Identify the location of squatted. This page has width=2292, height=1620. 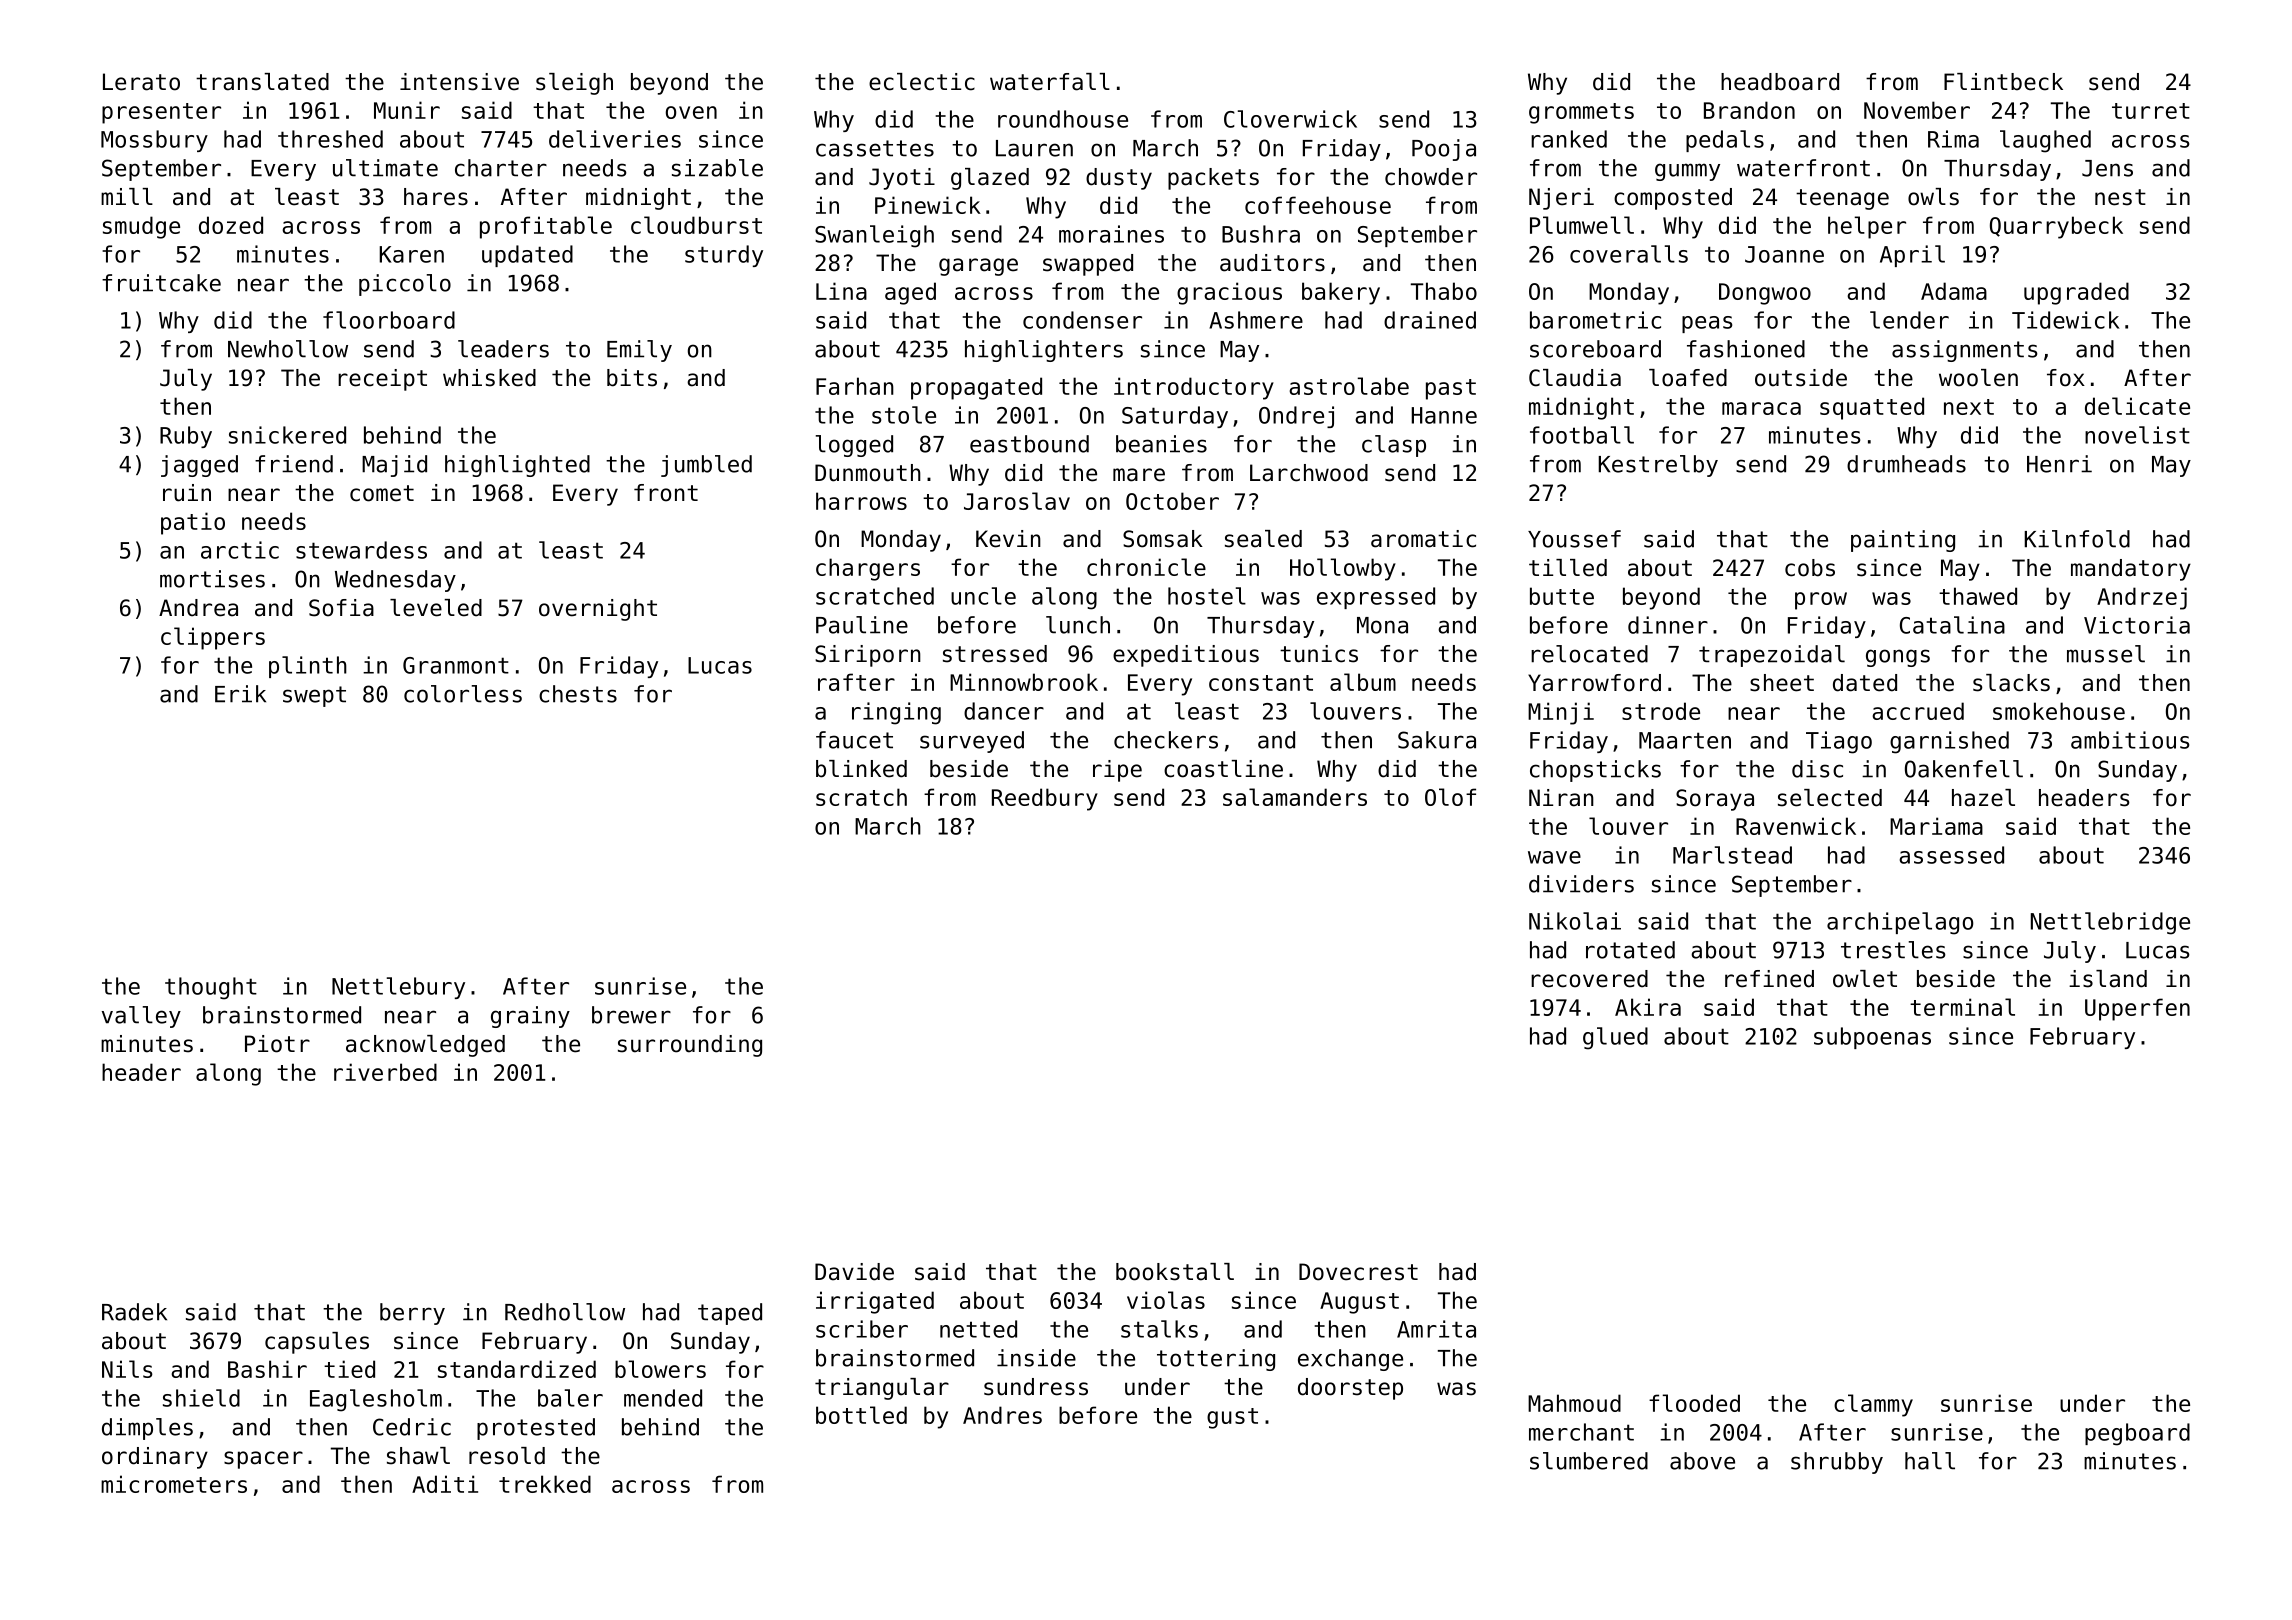
(1872, 408).
